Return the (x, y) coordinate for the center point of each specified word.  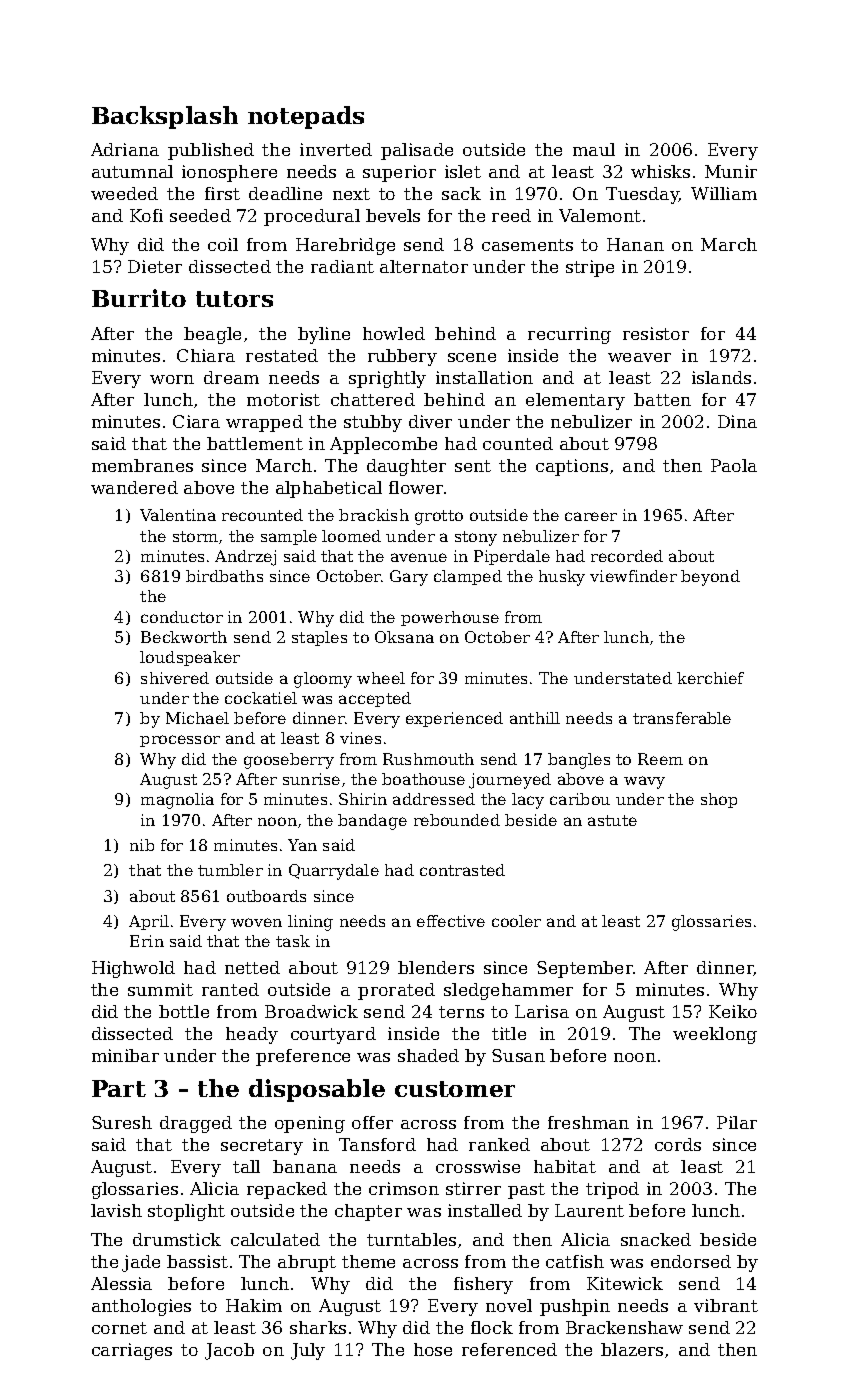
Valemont (600, 215)
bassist (197, 1261)
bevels (393, 215)
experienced (454, 719)
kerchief (710, 678)
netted (252, 967)
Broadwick (311, 1011)
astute (612, 820)
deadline (285, 193)
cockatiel (261, 698)
